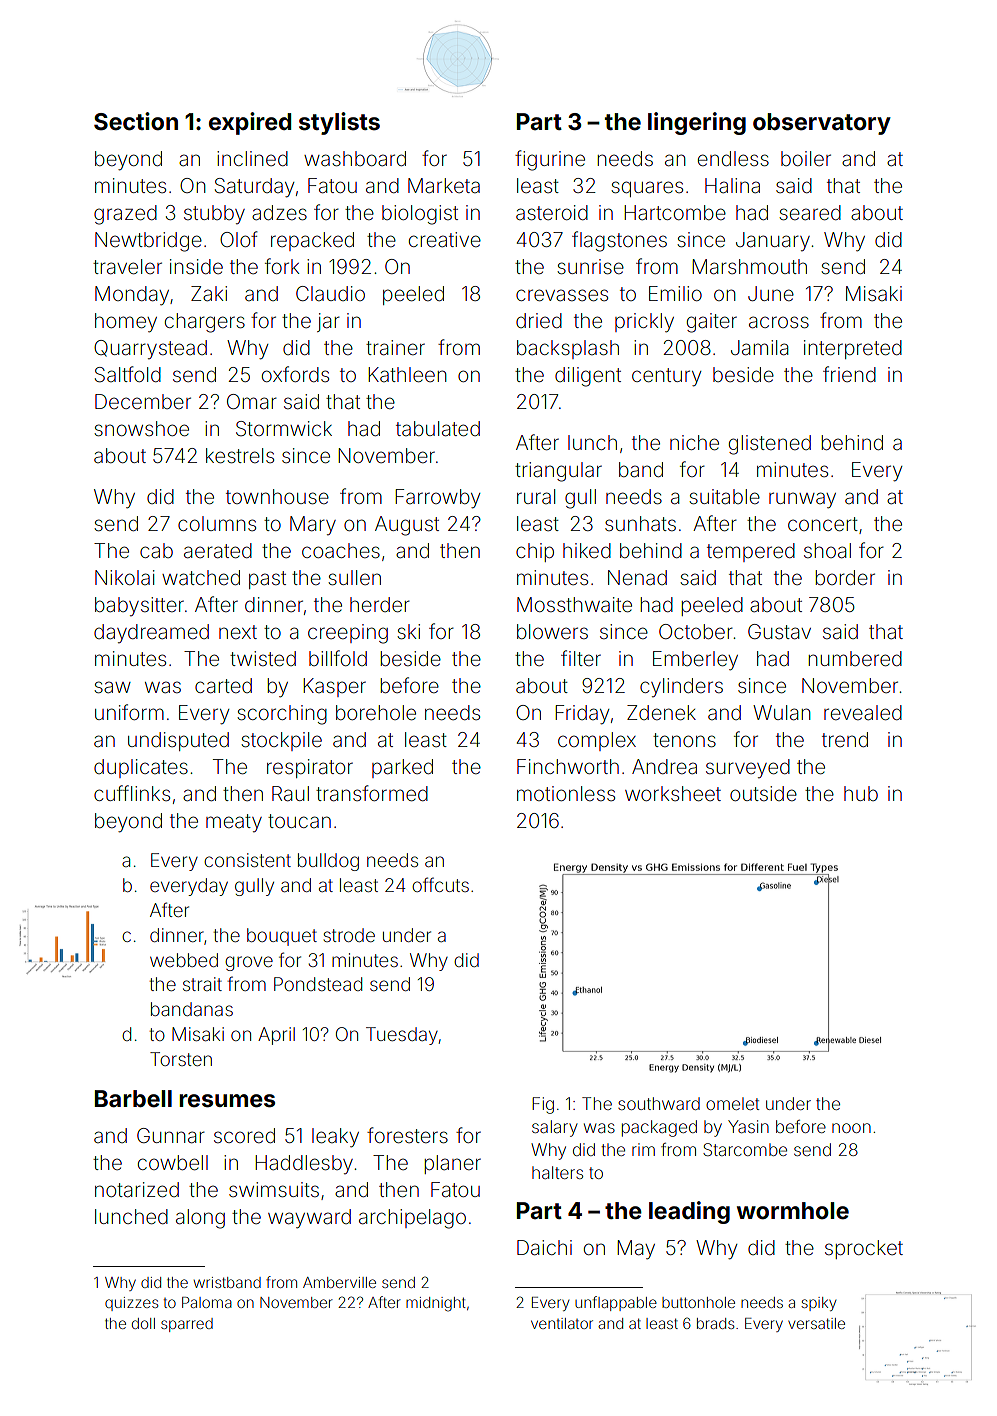 The width and height of the screenshot is (997, 1416). Describe the element at coordinates (407, 374) in the screenshot. I see `Kathleen` at that location.
